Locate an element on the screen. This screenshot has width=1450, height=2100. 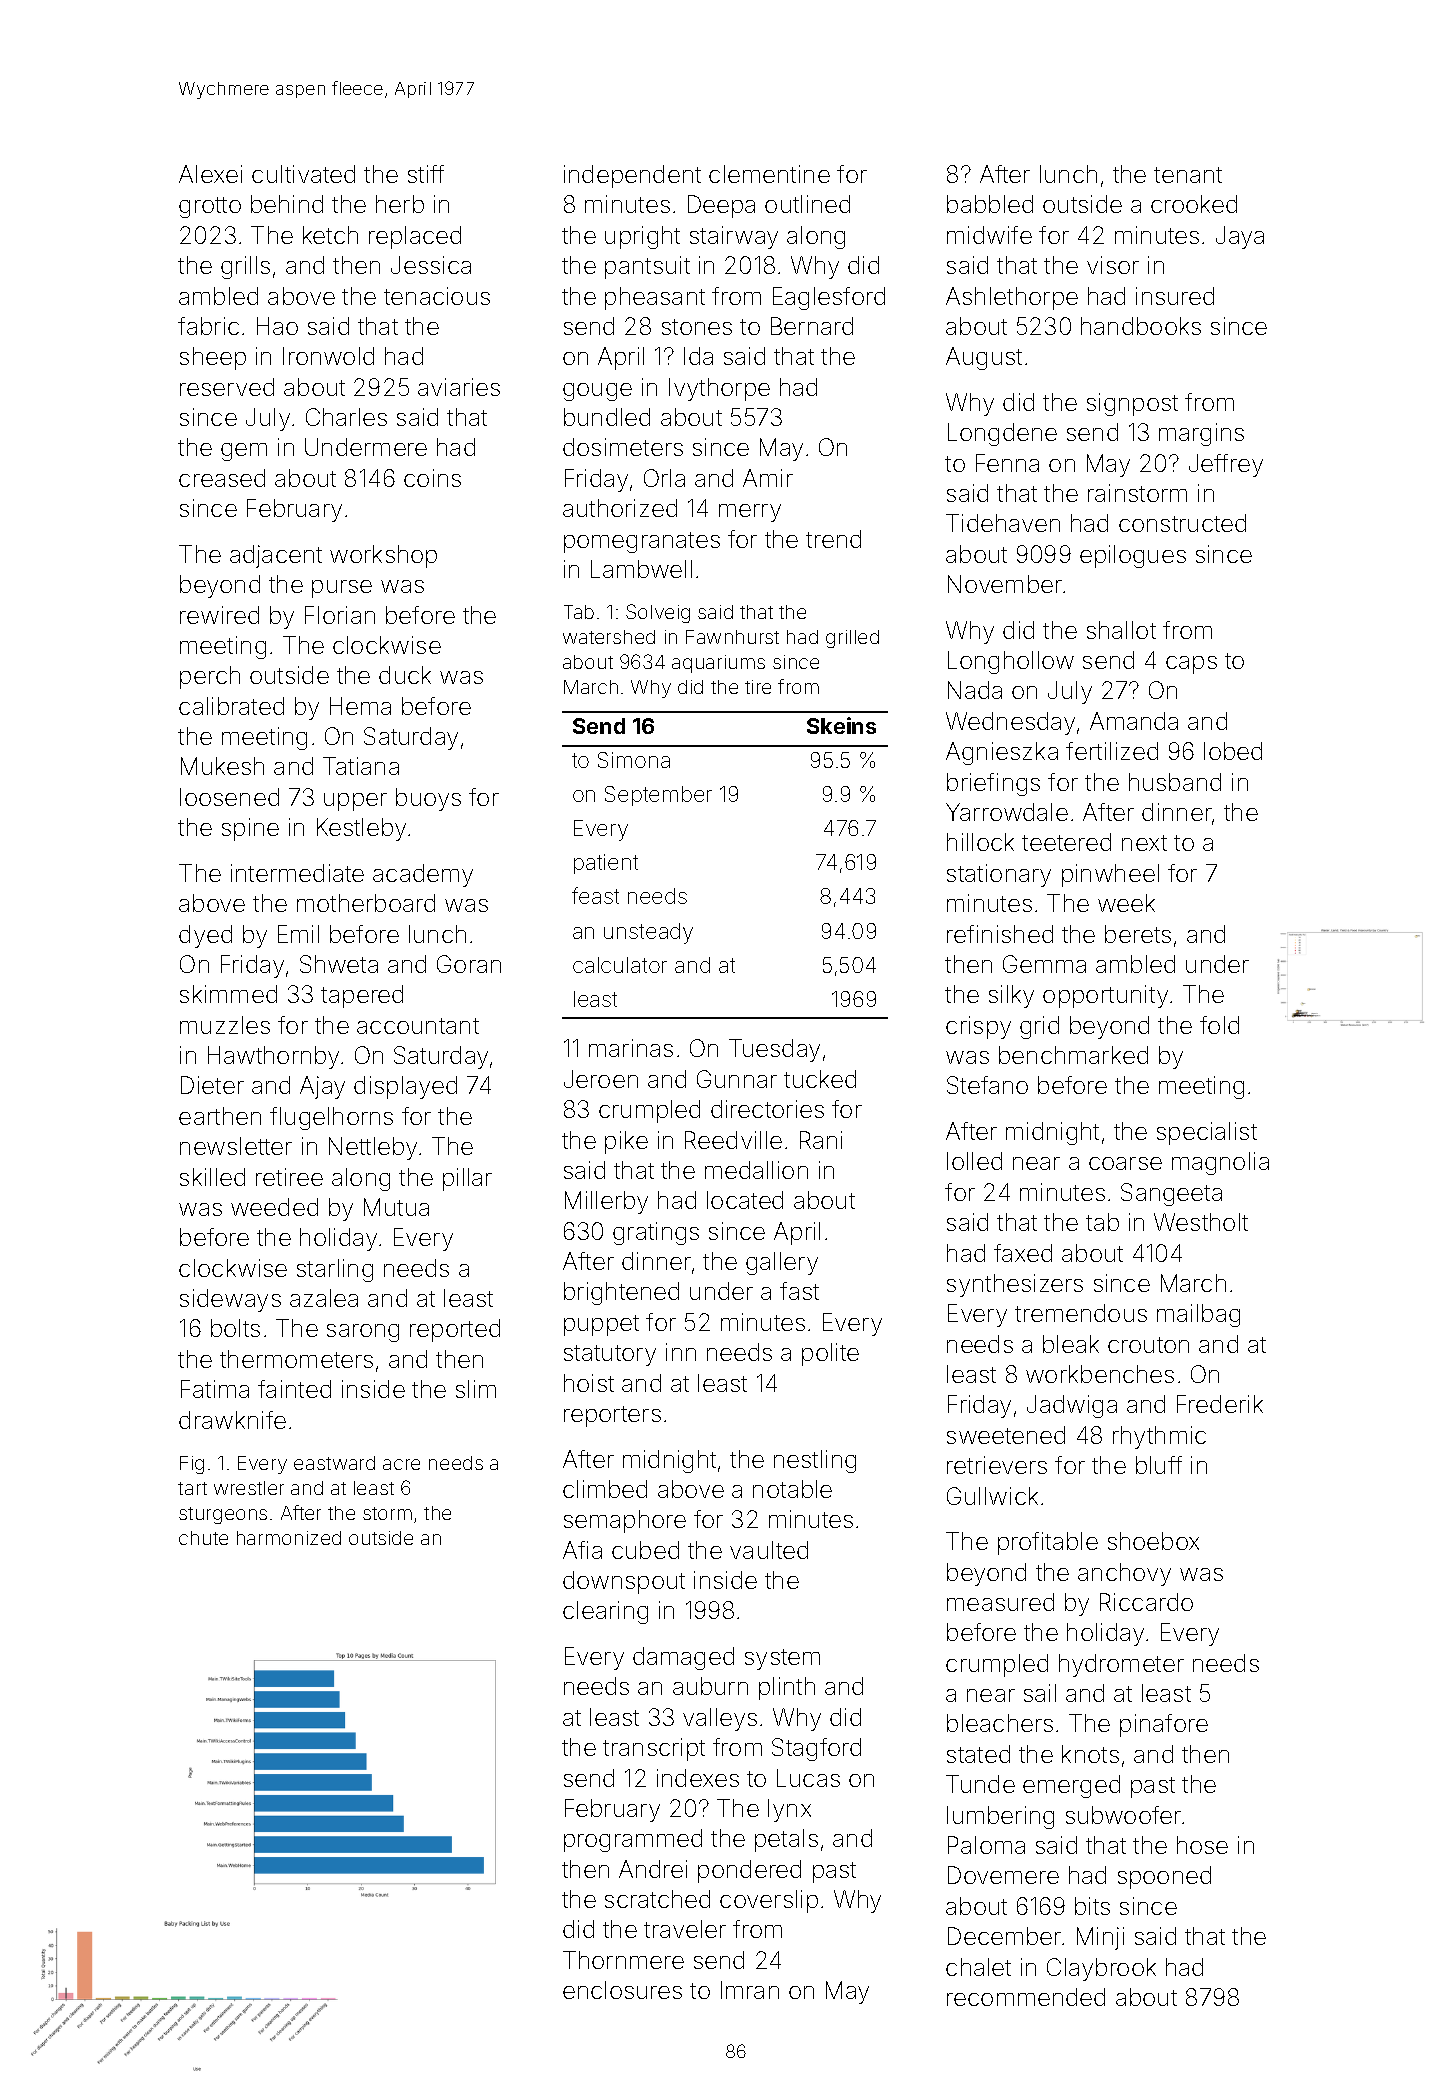
Thornmere is located at coordinates (623, 1960).
